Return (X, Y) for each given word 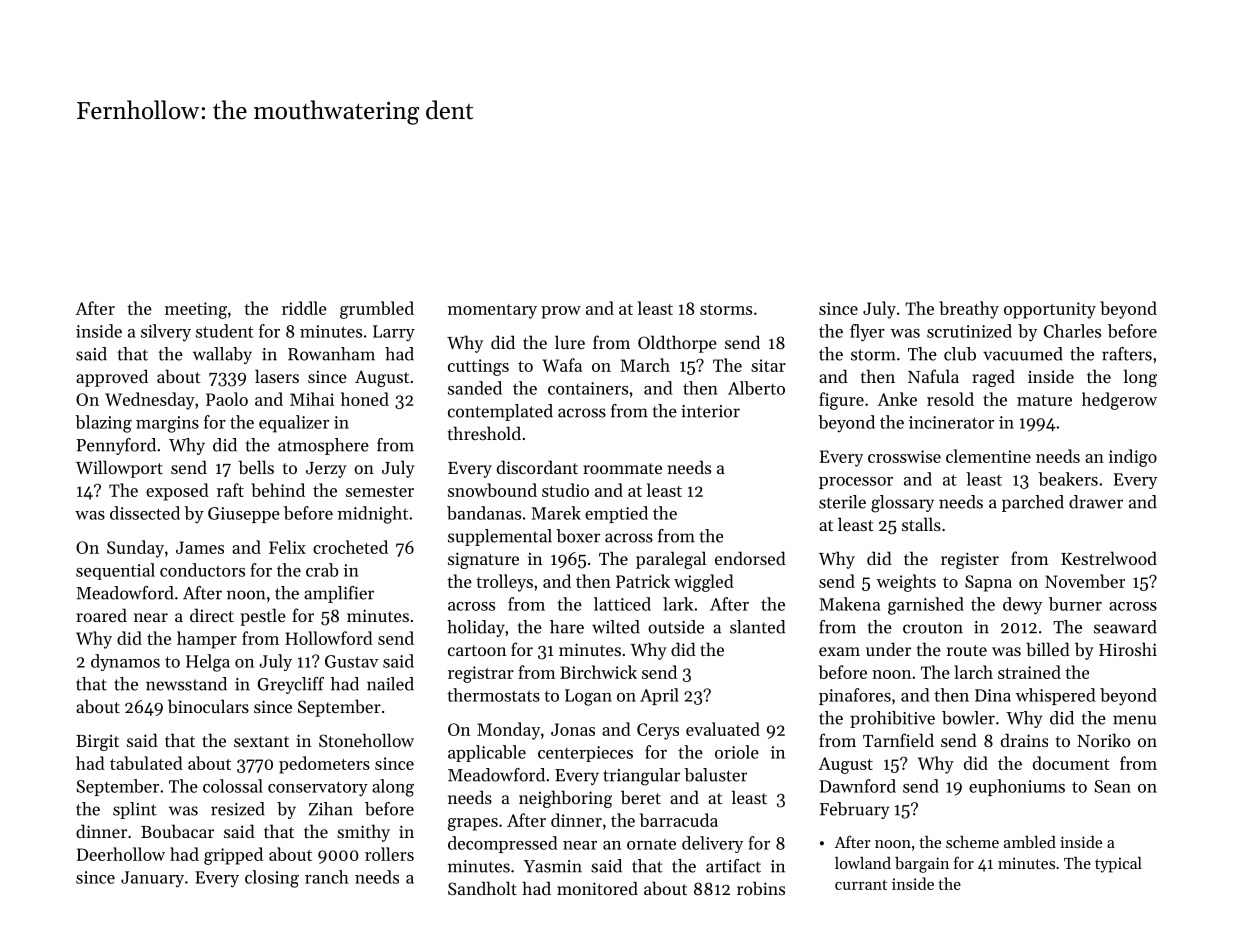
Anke (897, 399)
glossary (902, 504)
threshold (484, 433)
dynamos (125, 662)
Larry (394, 333)
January (152, 879)
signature (483, 560)
